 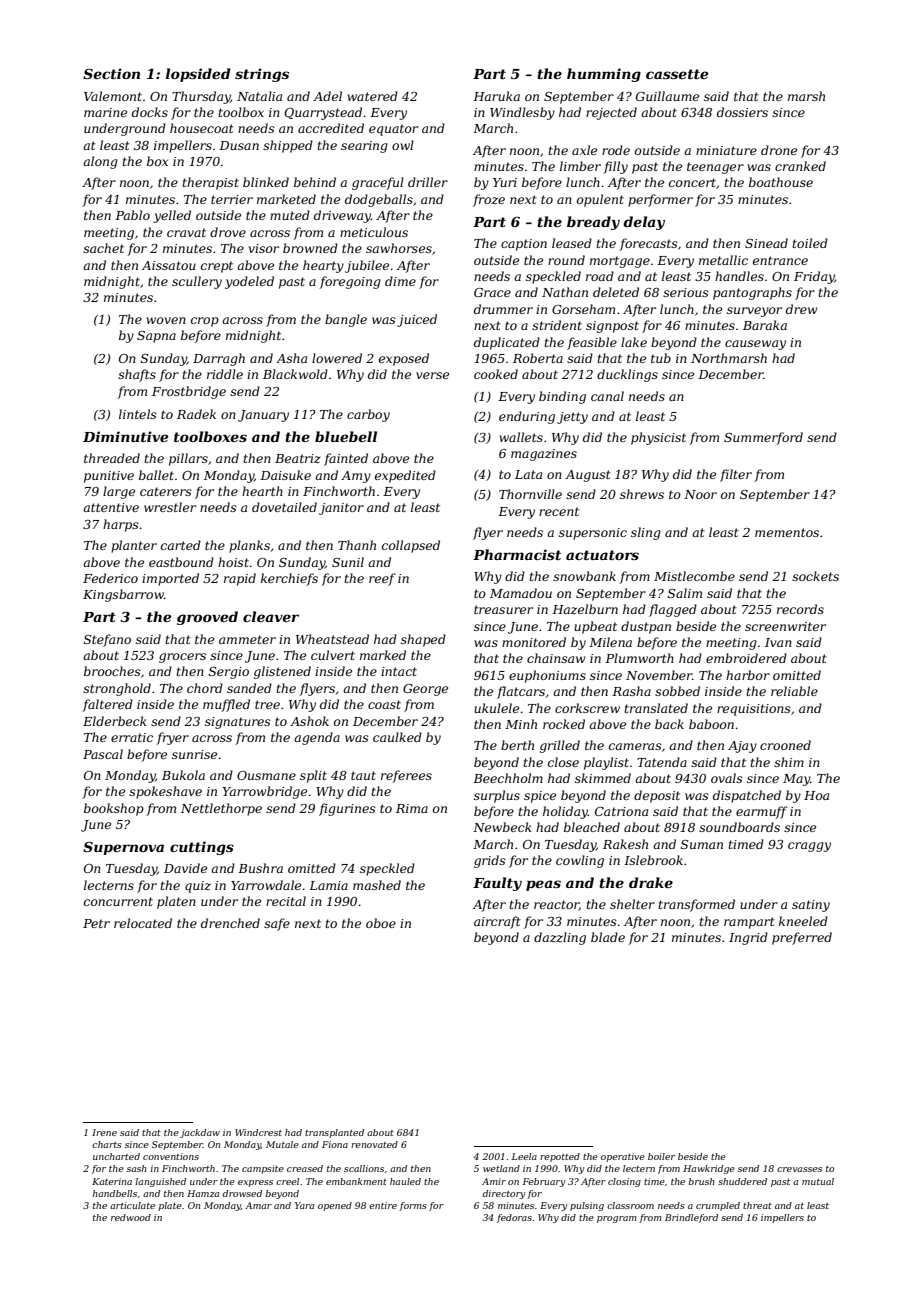 I want to click on renovated, so click(x=374, y=1144).
